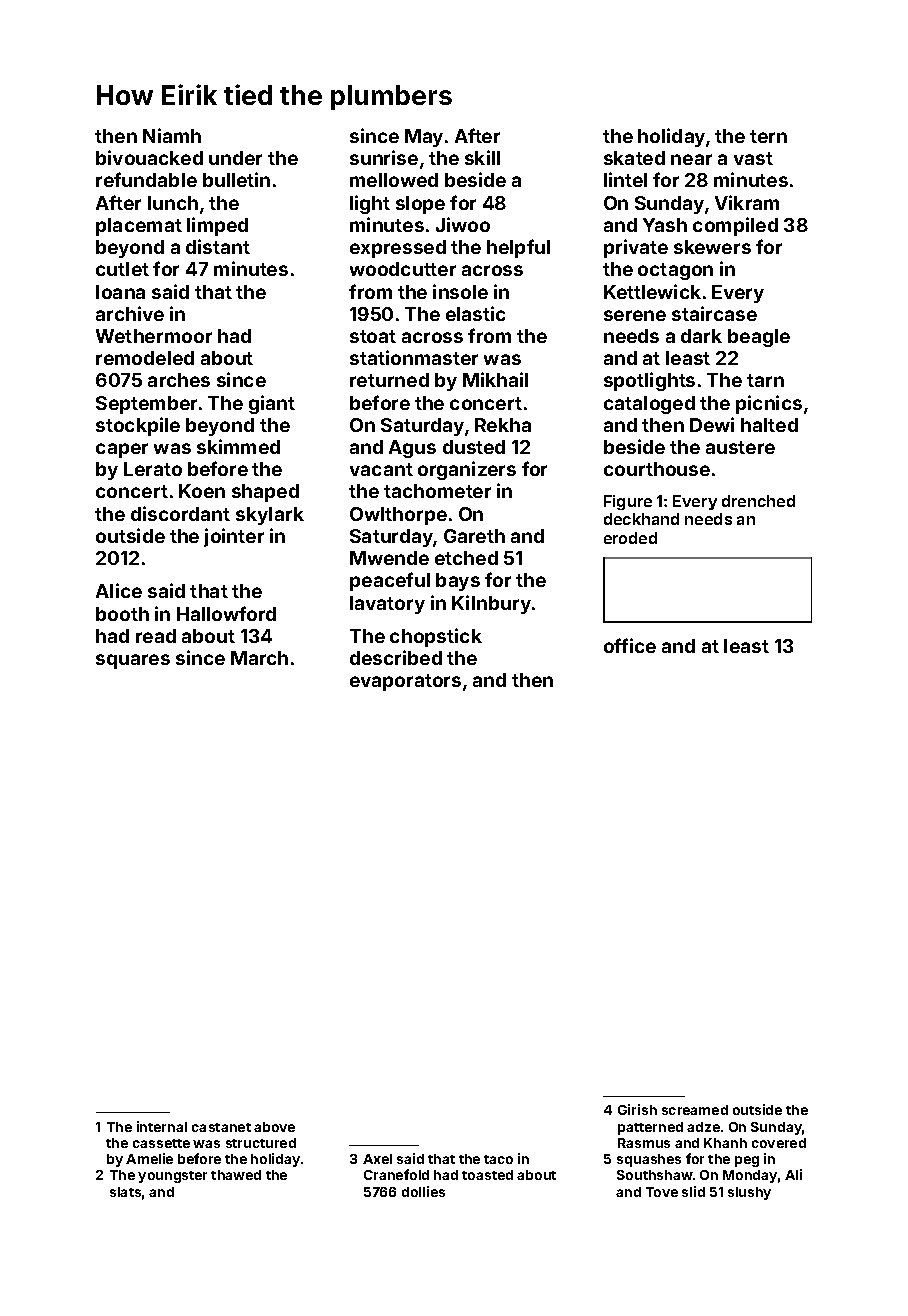 The width and height of the document is (908, 1316). I want to click on skill, so click(482, 157).
